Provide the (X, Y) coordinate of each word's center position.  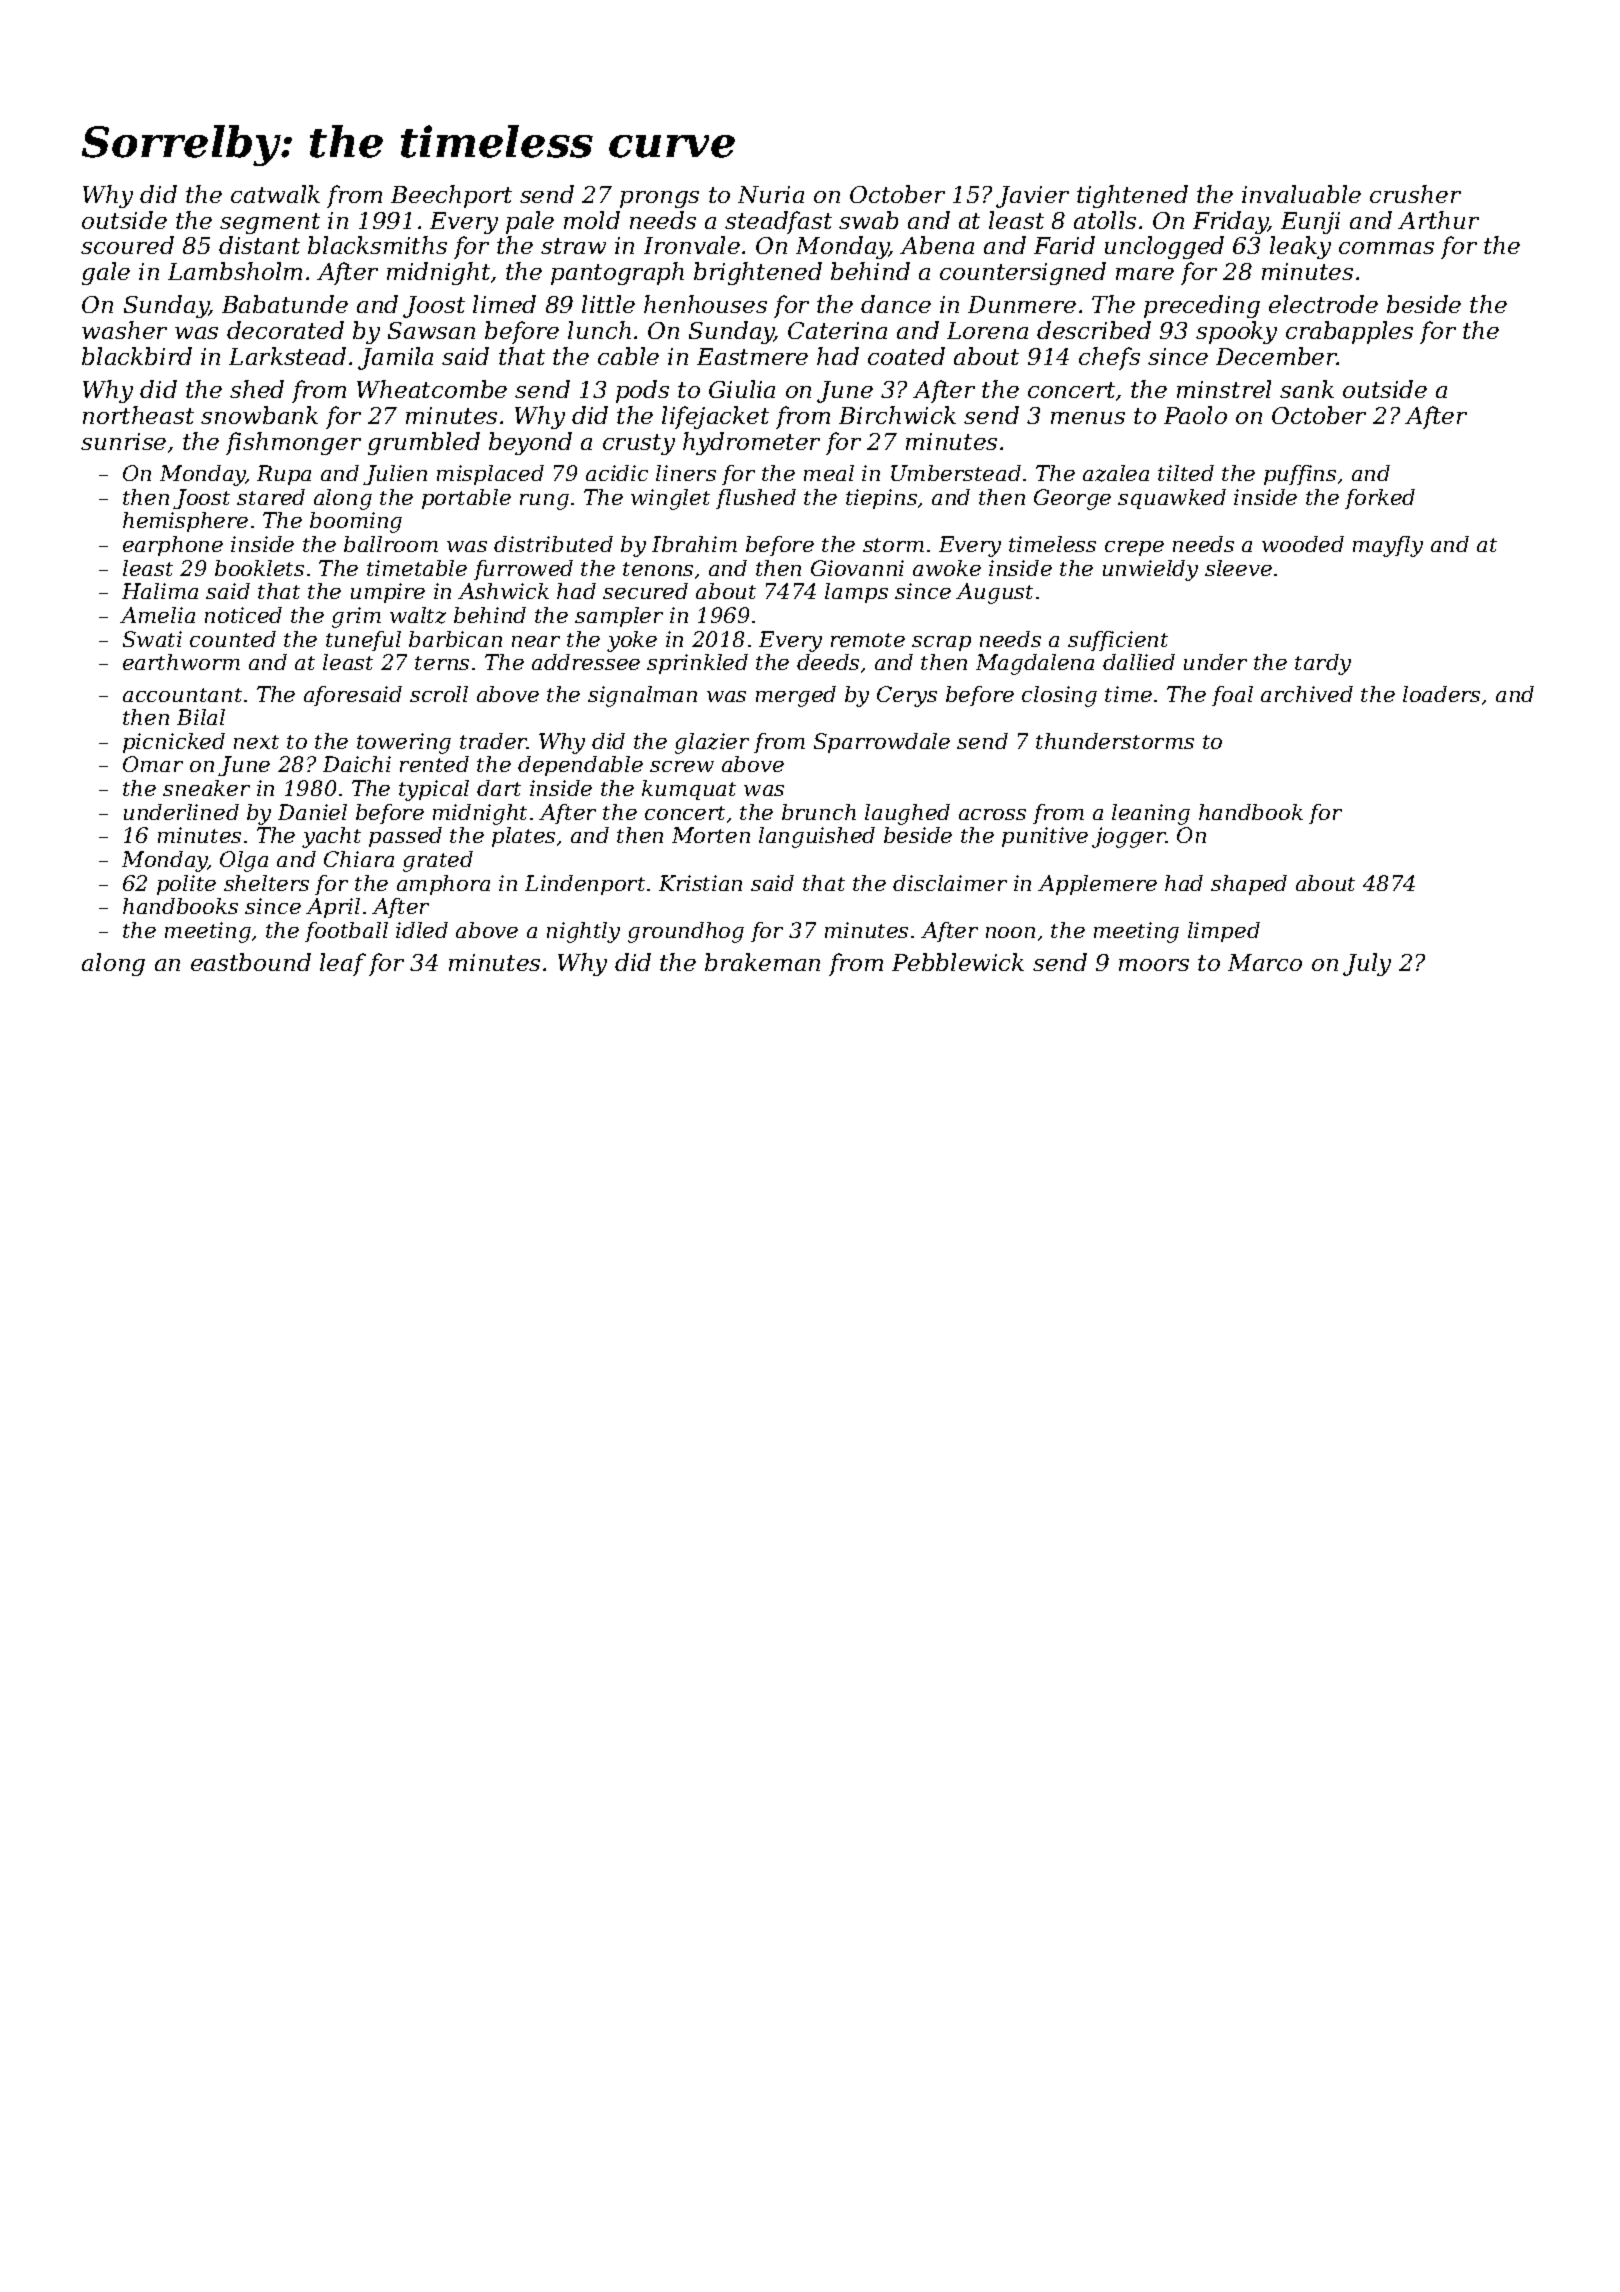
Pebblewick (958, 962)
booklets (259, 568)
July (1367, 964)
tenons (658, 569)
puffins (1300, 475)
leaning (1151, 814)
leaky (1300, 247)
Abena (937, 245)
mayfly (1388, 546)
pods (642, 391)
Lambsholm (235, 271)
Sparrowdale (882, 743)
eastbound (251, 962)
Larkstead (287, 356)
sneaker (206, 788)
